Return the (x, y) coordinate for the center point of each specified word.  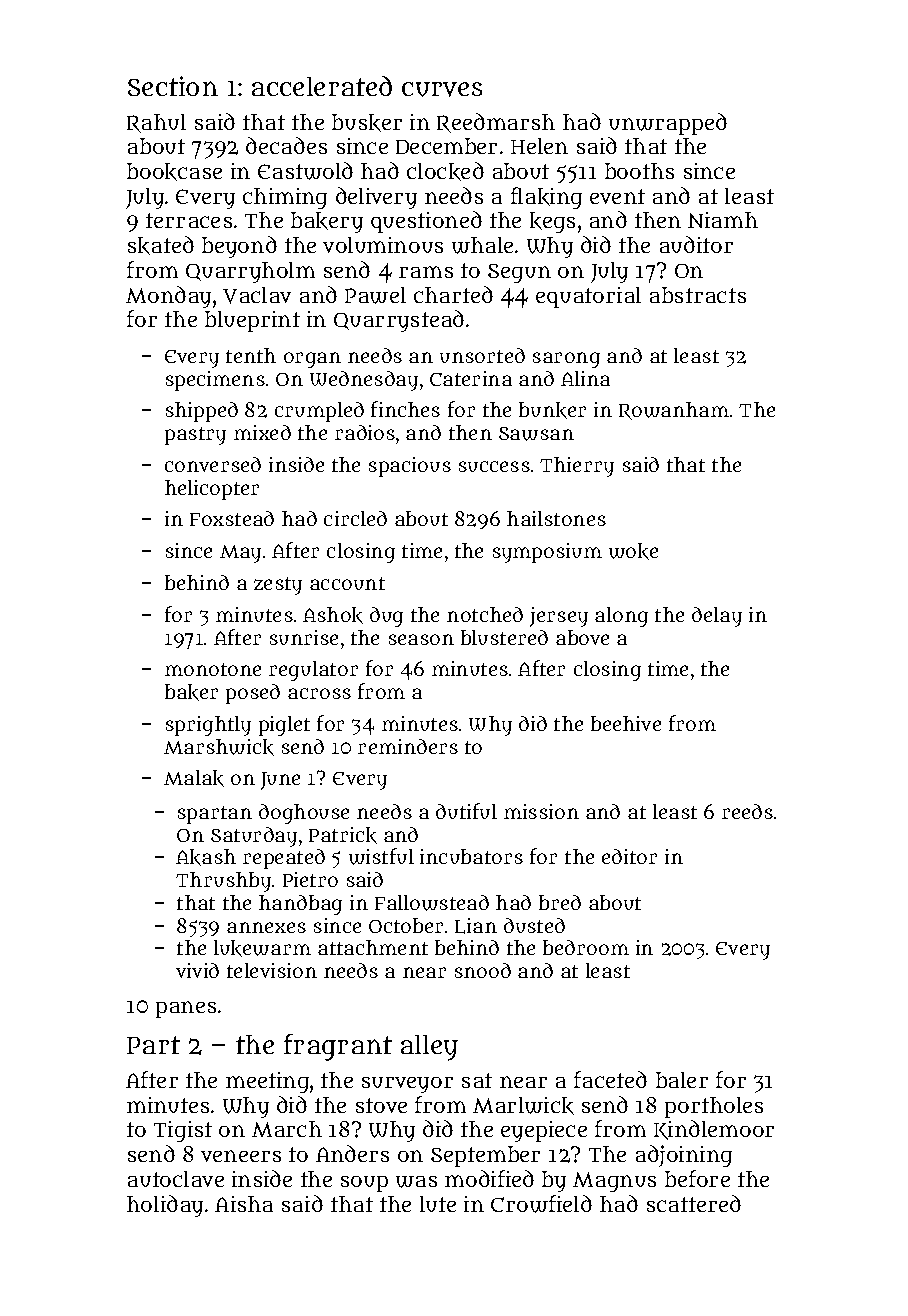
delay (717, 617)
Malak (194, 778)
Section (173, 86)
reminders (408, 746)
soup (364, 1184)
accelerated (322, 86)
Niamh (723, 220)
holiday (165, 1206)
